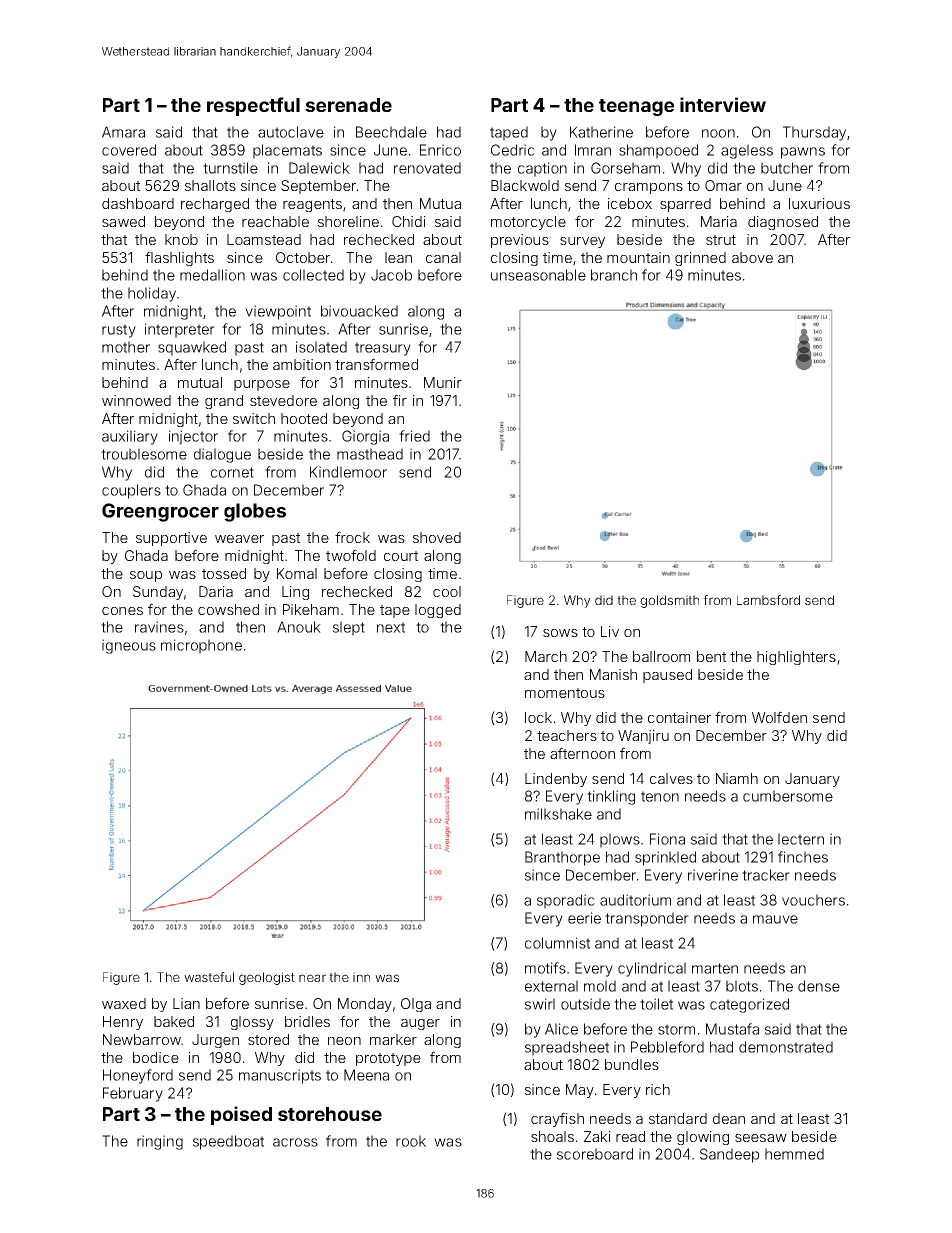 The width and height of the screenshot is (952, 1233). What do you see at coordinates (146, 576) in the screenshot?
I see `soup` at bounding box center [146, 576].
